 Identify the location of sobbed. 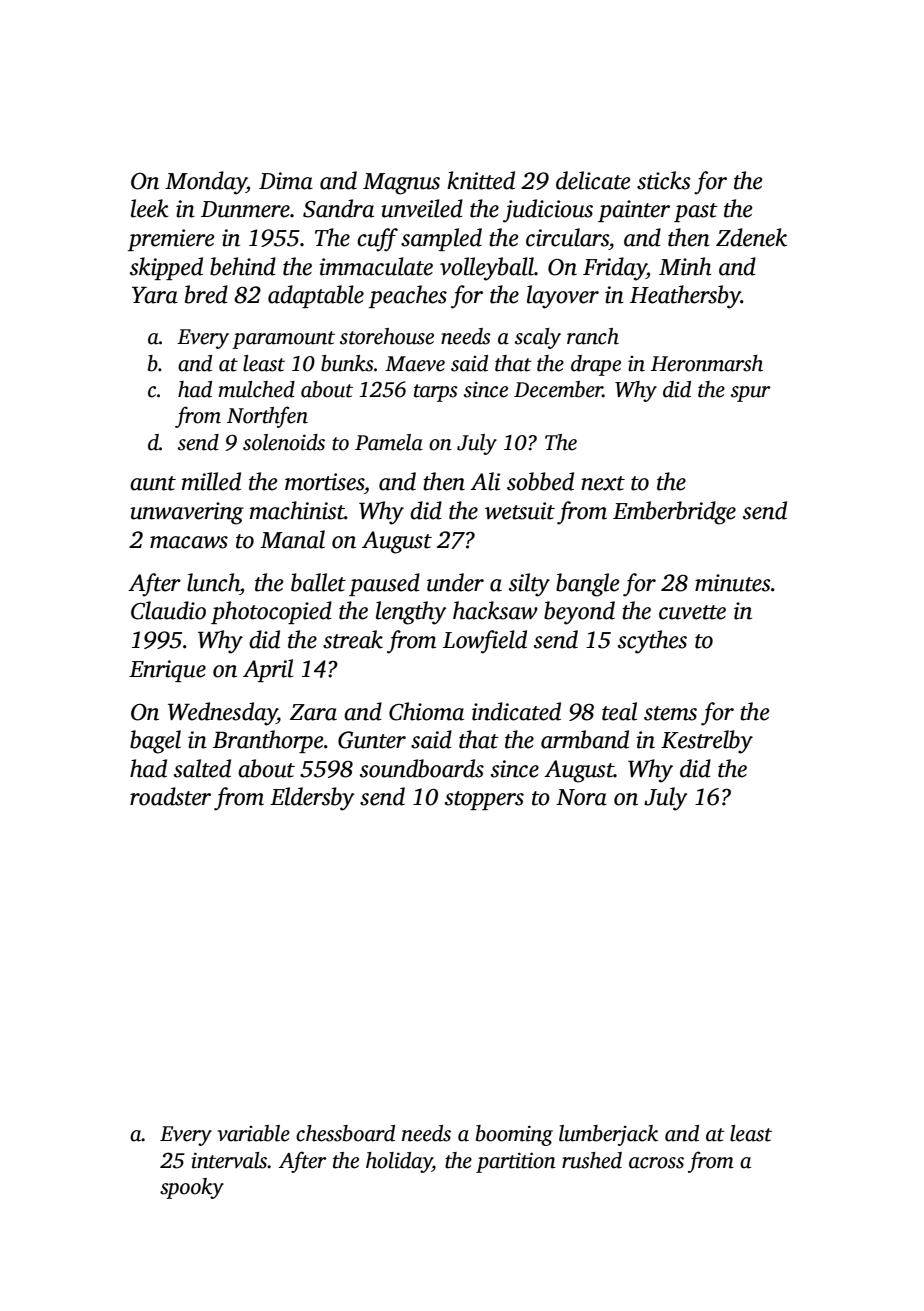
(540, 481).
